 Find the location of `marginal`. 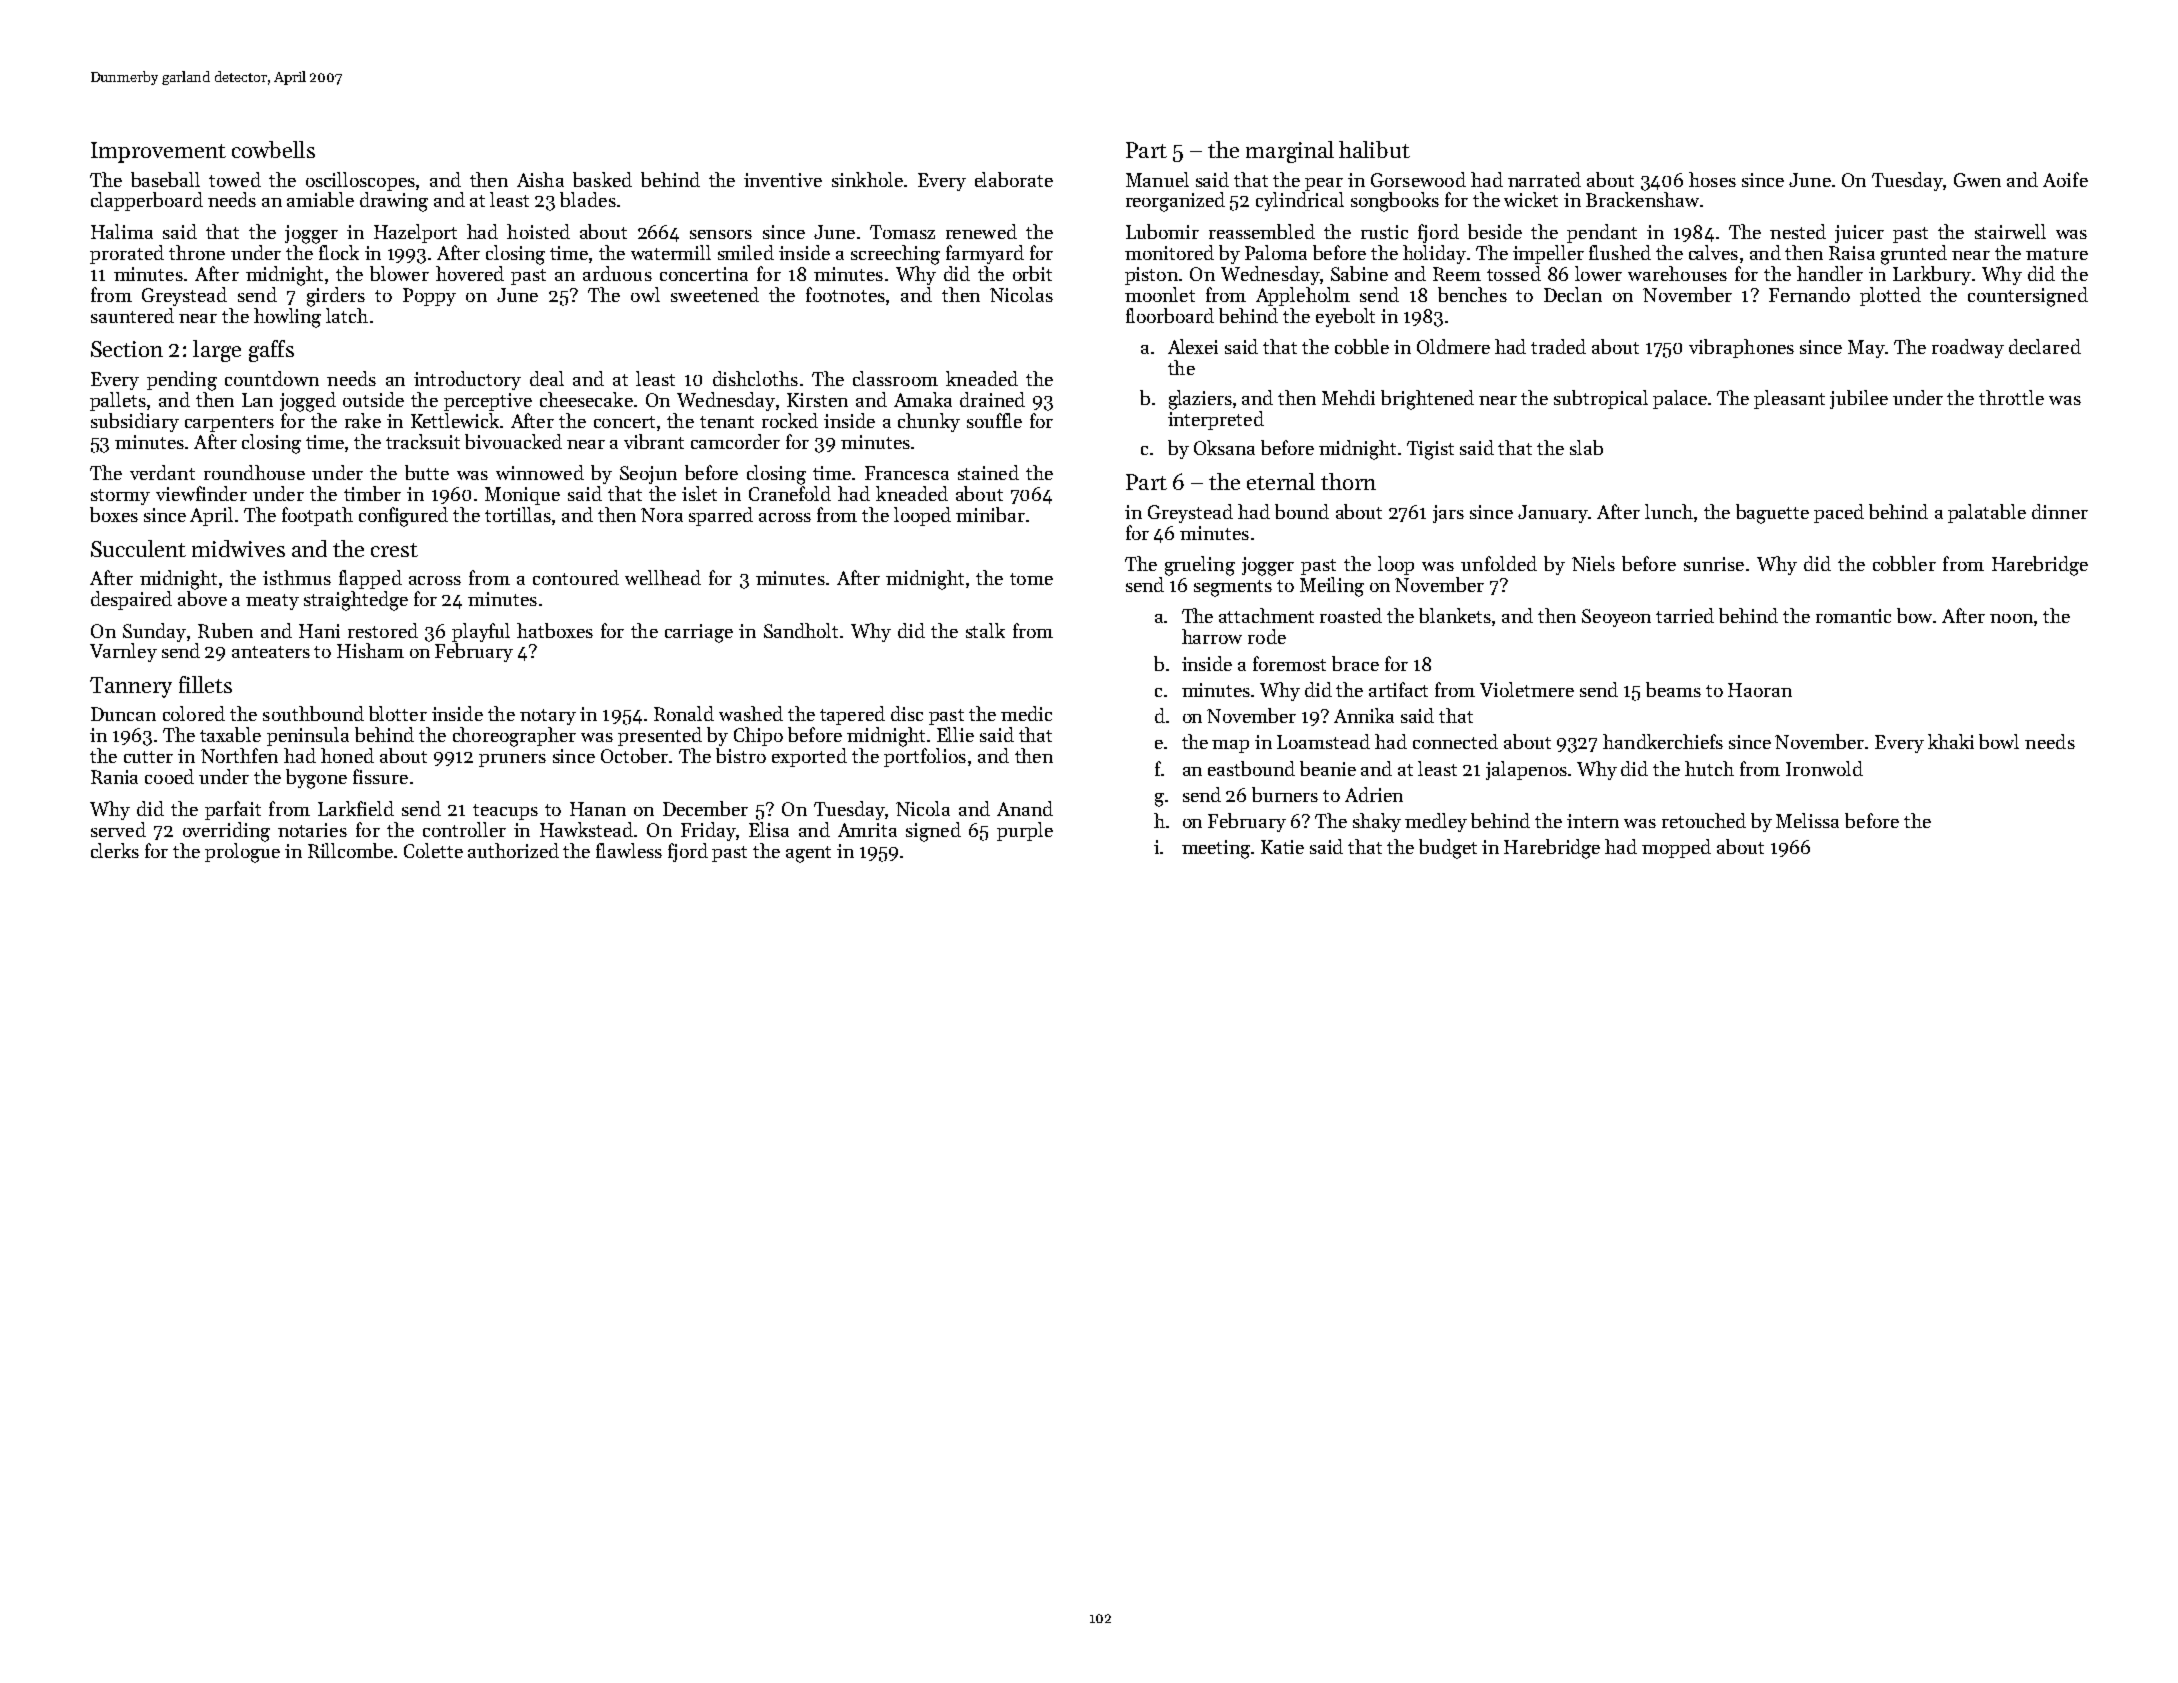

marginal is located at coordinates (1290, 152).
